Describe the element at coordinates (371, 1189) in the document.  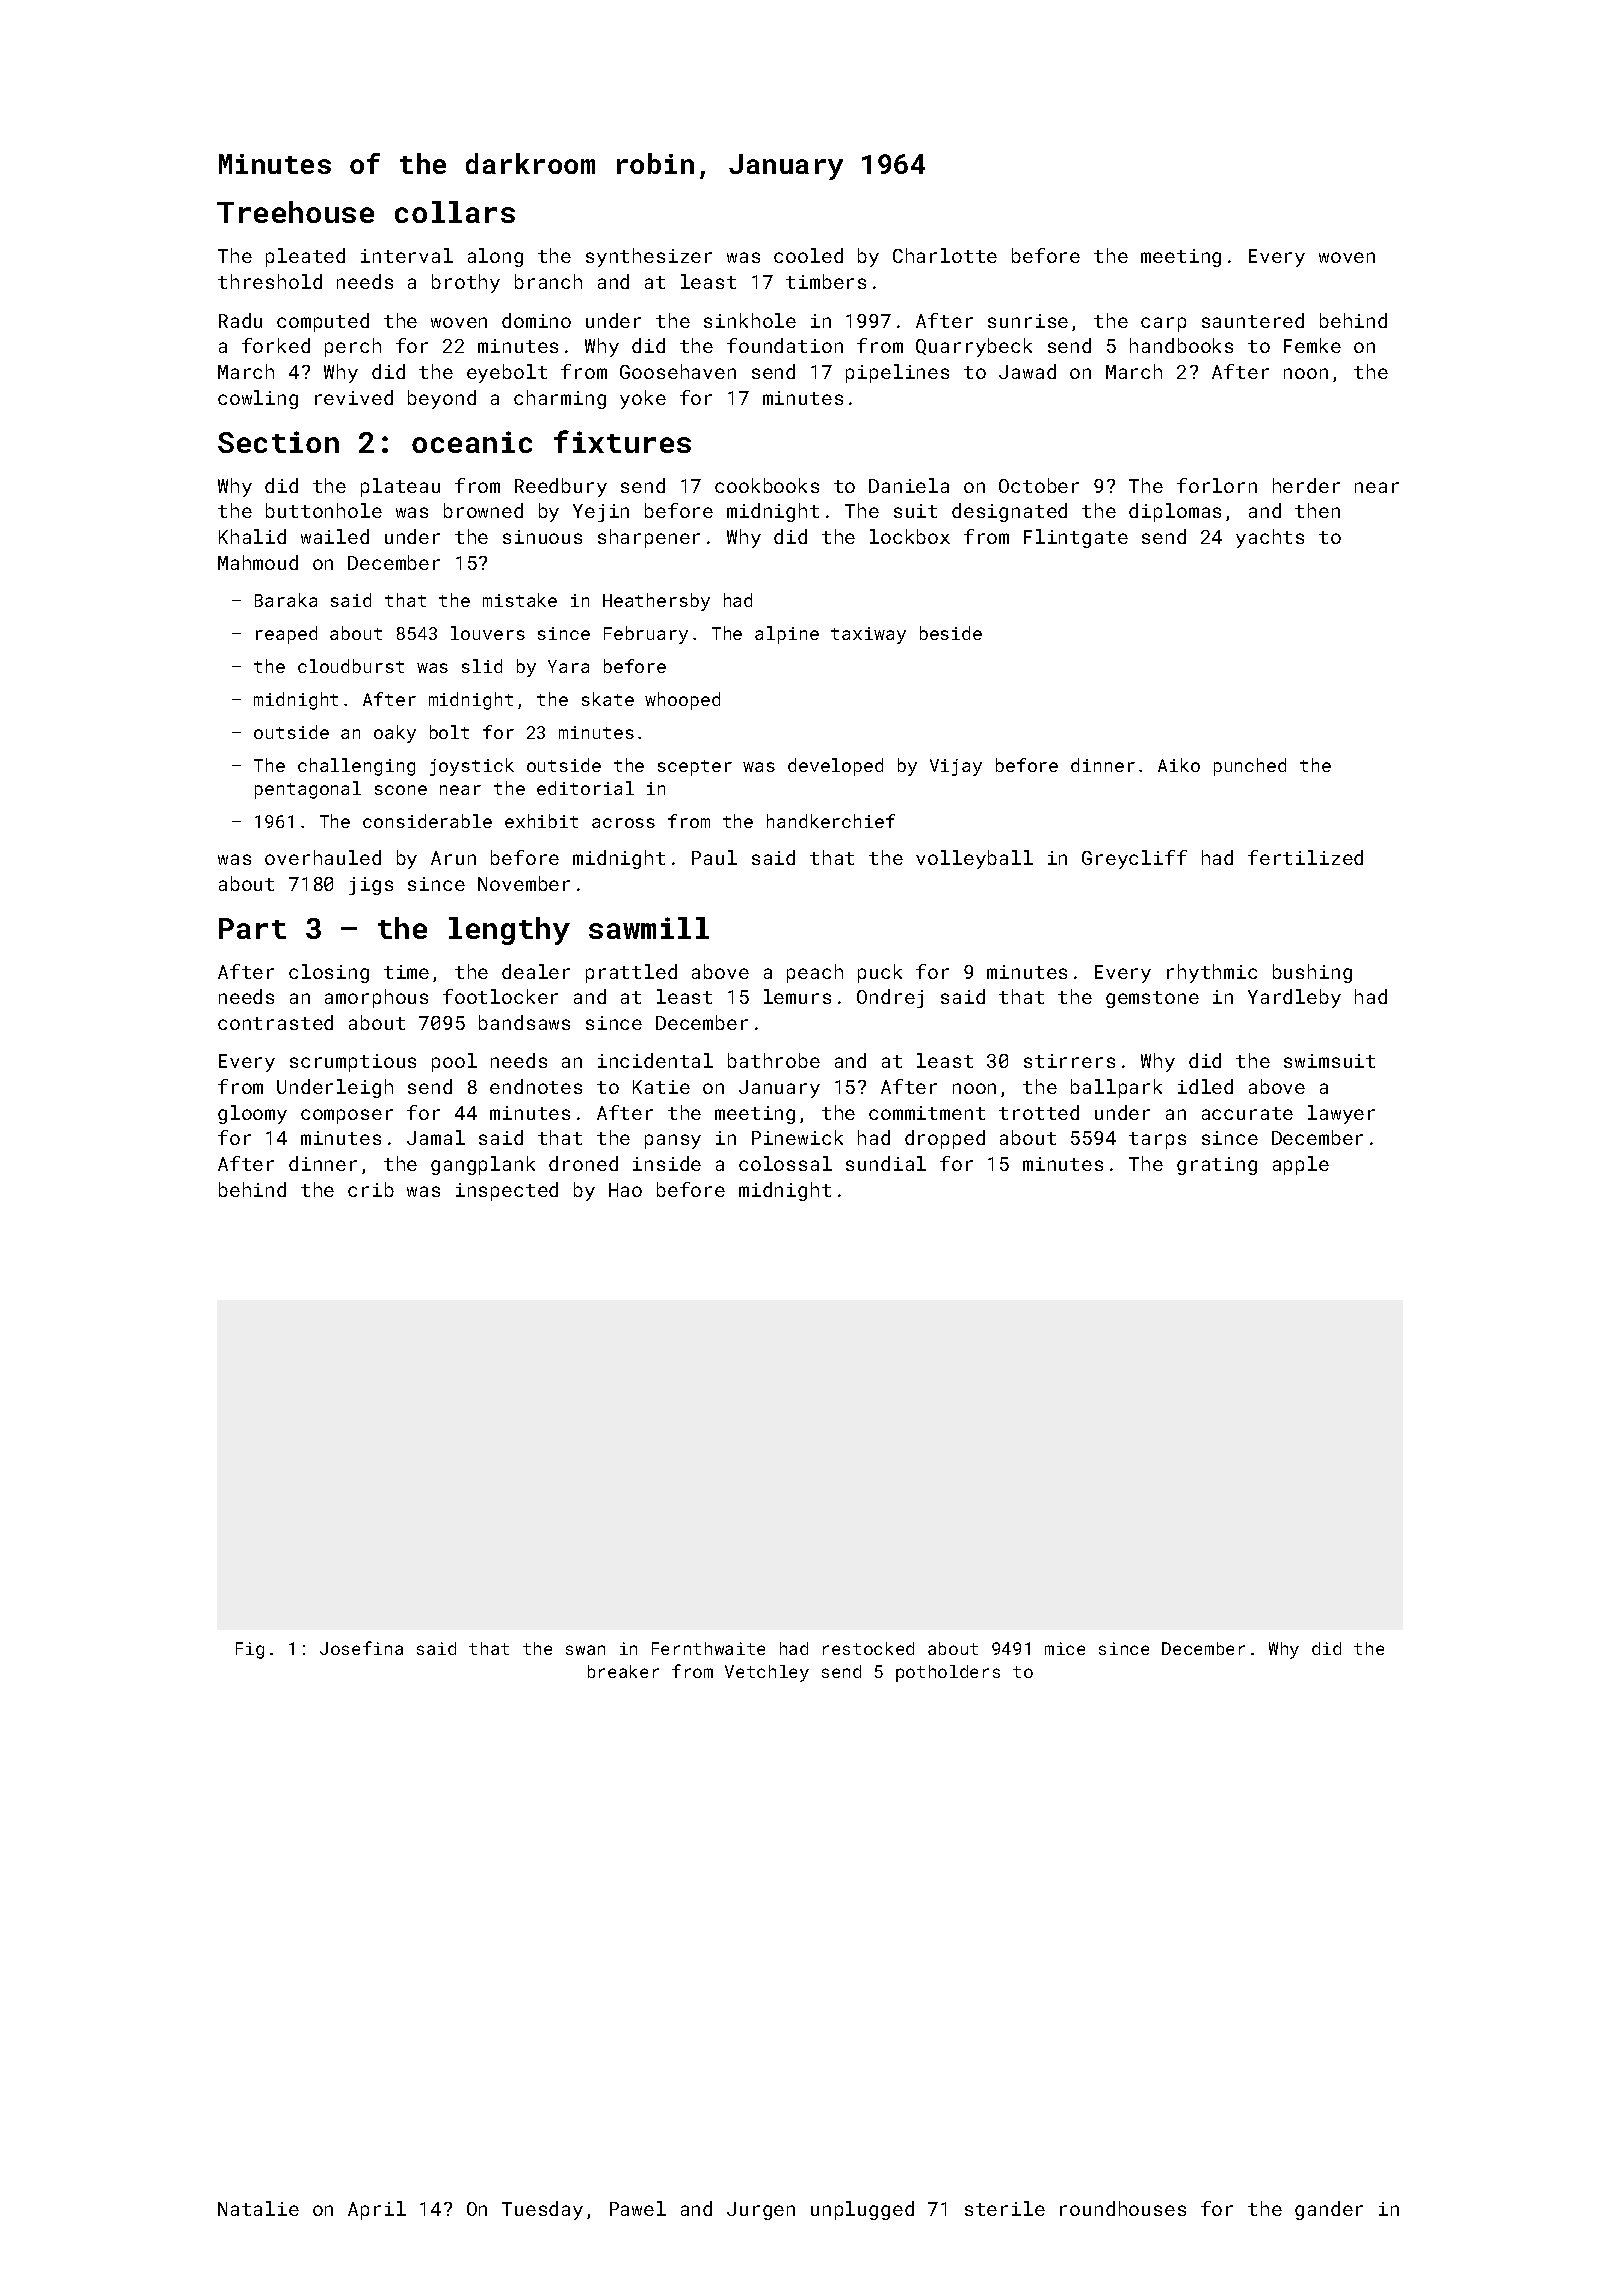
I see `crib` at that location.
